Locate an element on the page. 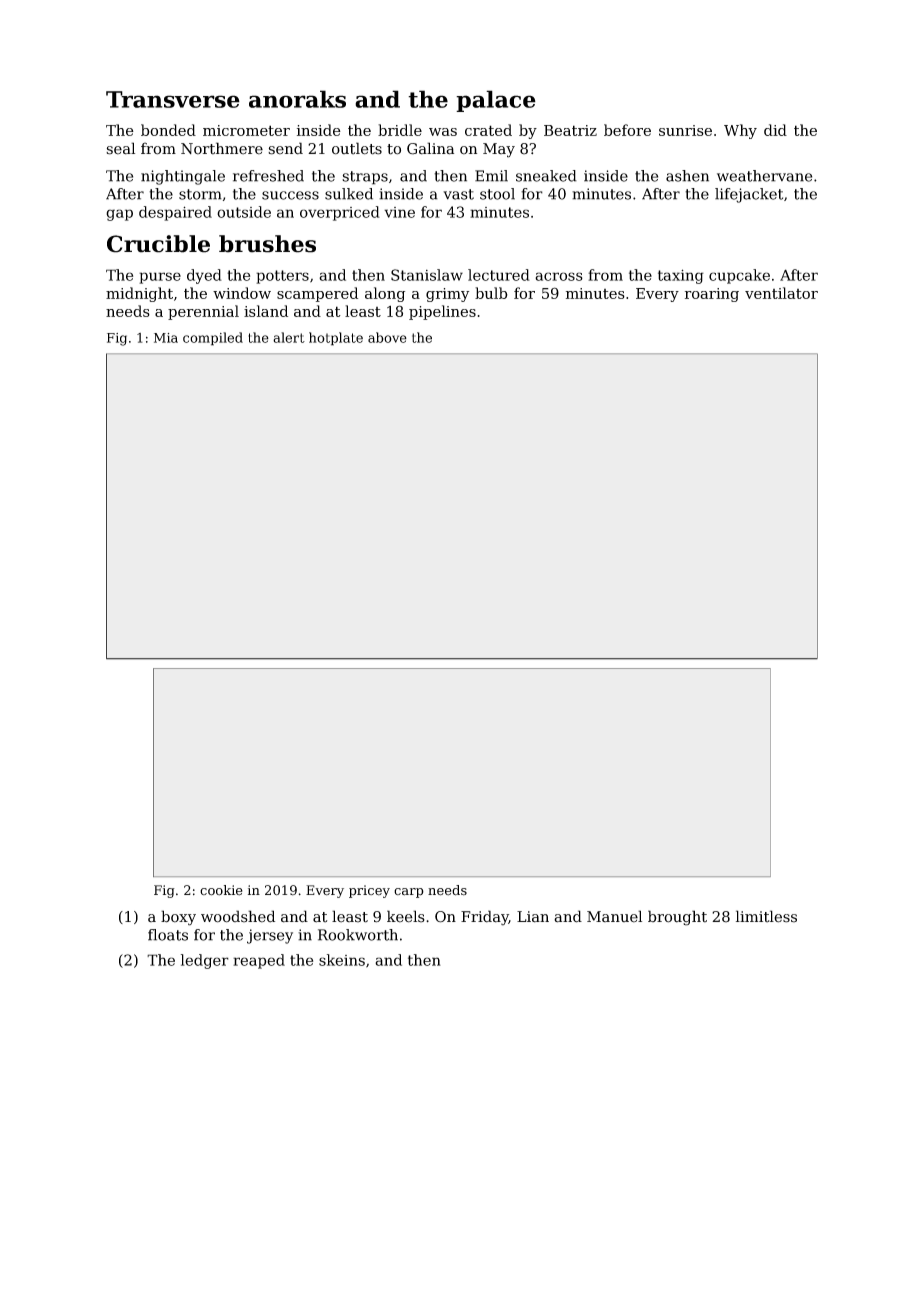 The image size is (924, 1308). anoraks is located at coordinates (297, 99).
